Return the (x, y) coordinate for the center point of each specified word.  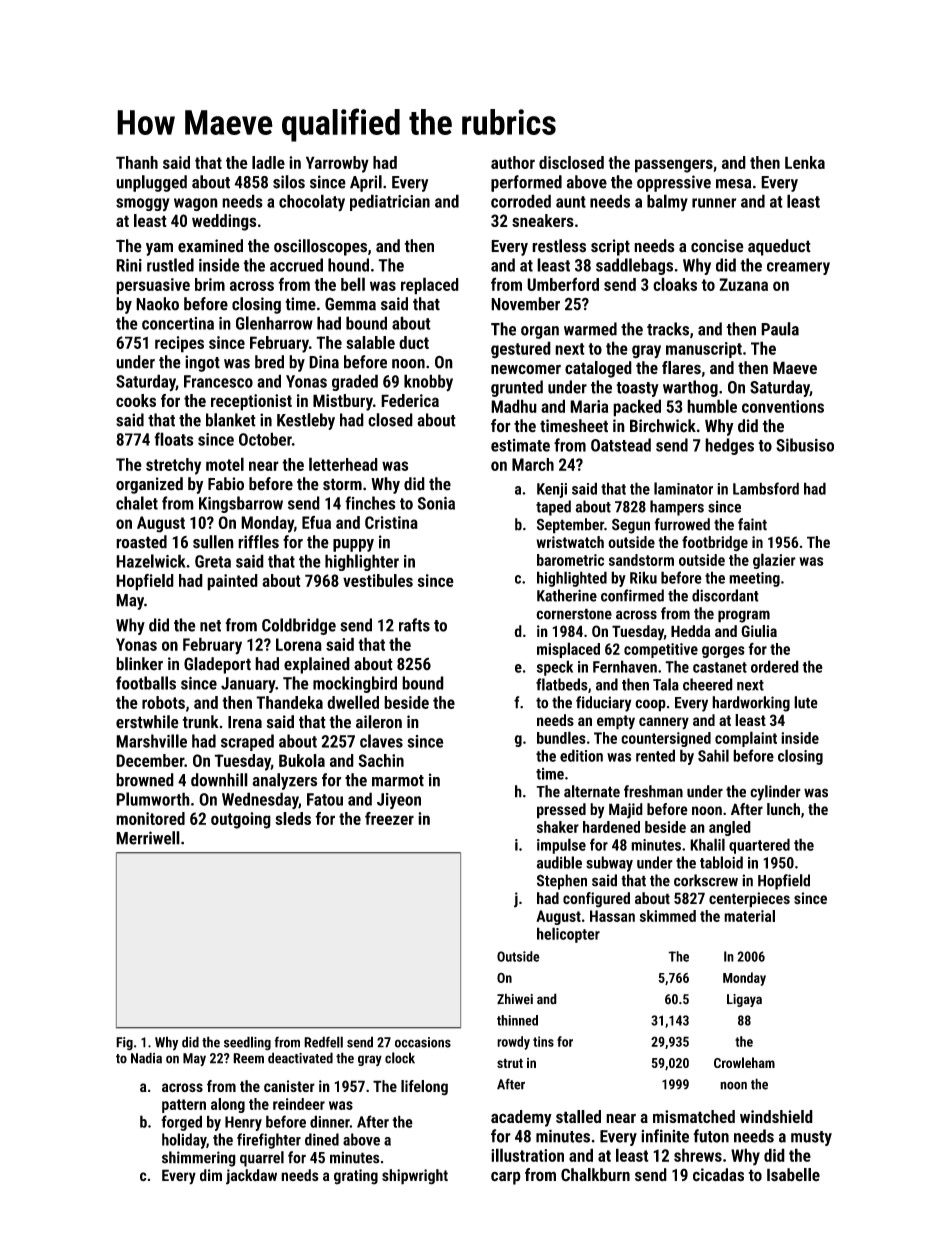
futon (711, 1136)
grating (356, 1177)
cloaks (675, 284)
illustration (527, 1155)
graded (355, 382)
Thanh (137, 162)
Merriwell (148, 838)
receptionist (251, 402)
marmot (398, 781)
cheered (708, 684)
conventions (783, 406)
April (366, 183)
